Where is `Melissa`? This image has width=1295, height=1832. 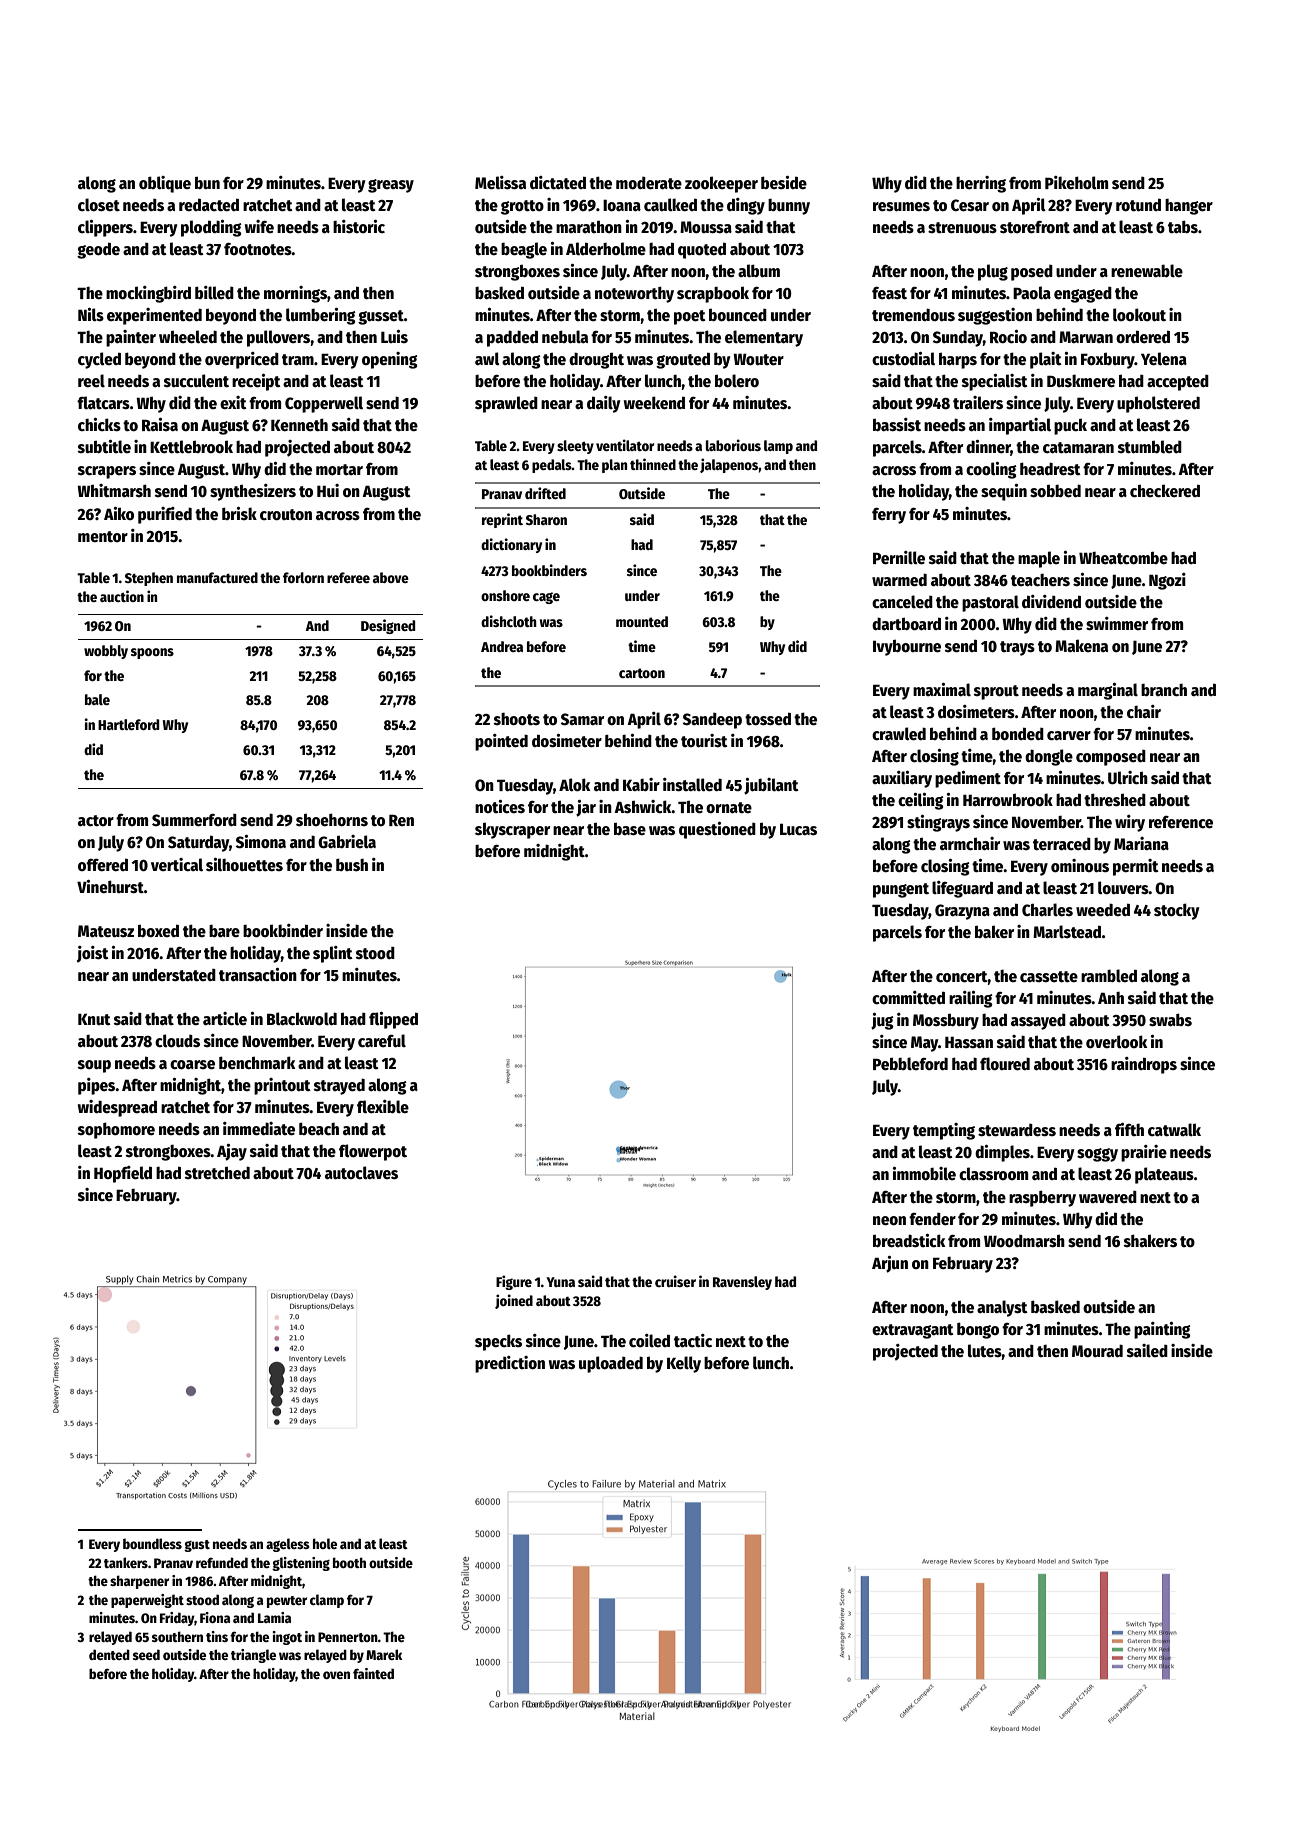
Melissa is located at coordinates (500, 183).
